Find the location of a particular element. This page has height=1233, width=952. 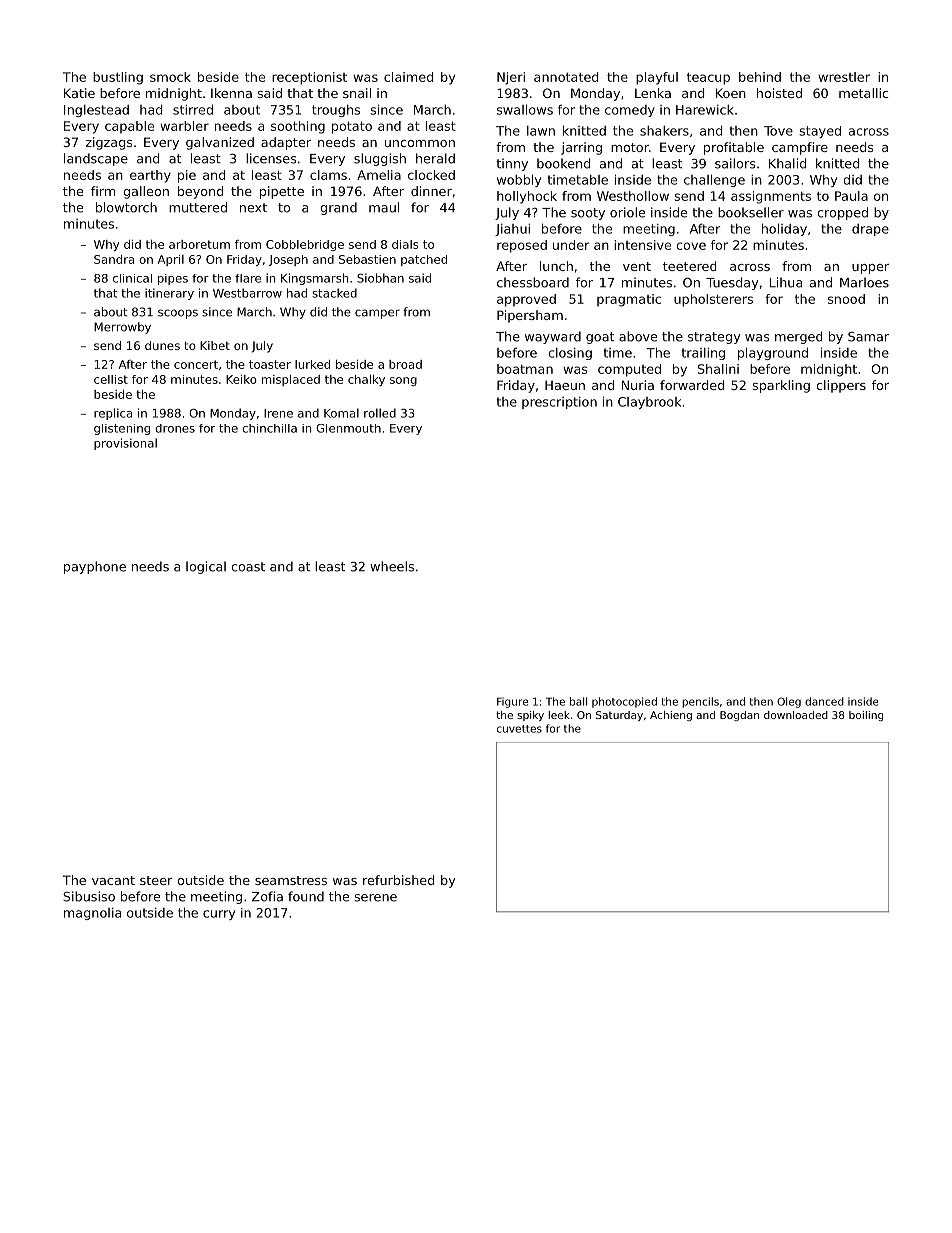

Jiahui is located at coordinates (512, 230).
